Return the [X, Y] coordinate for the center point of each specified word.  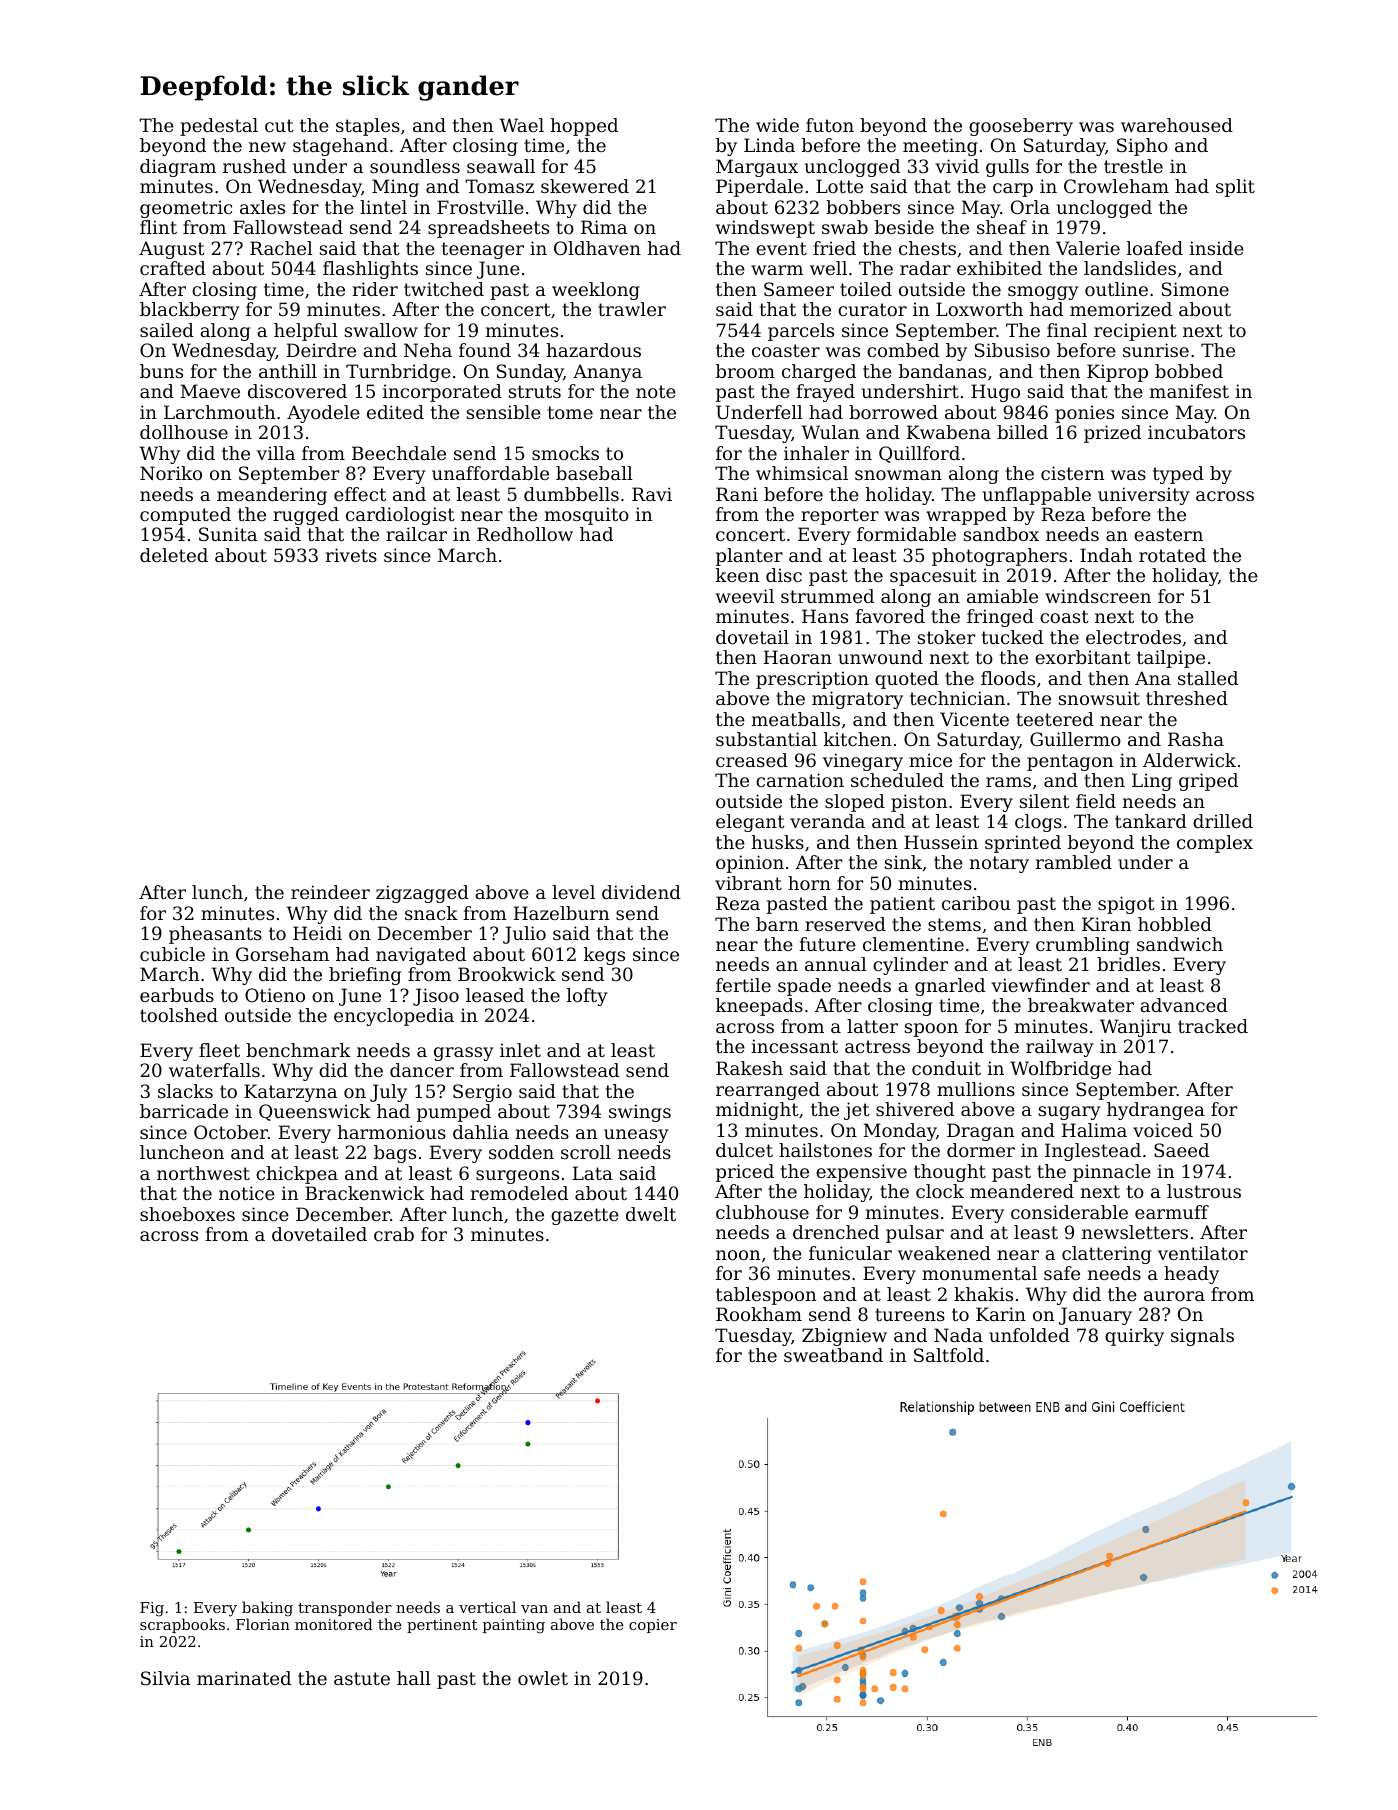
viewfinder [1040, 985]
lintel [383, 207]
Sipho [1142, 147]
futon [830, 125]
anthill [288, 371]
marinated [244, 1678]
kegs [604, 956]
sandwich [1180, 944]
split [1235, 188]
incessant [794, 1046]
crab [394, 1234]
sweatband [833, 1355]
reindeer [330, 892]
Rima [604, 227]
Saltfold [949, 1355]
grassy [463, 1054]
